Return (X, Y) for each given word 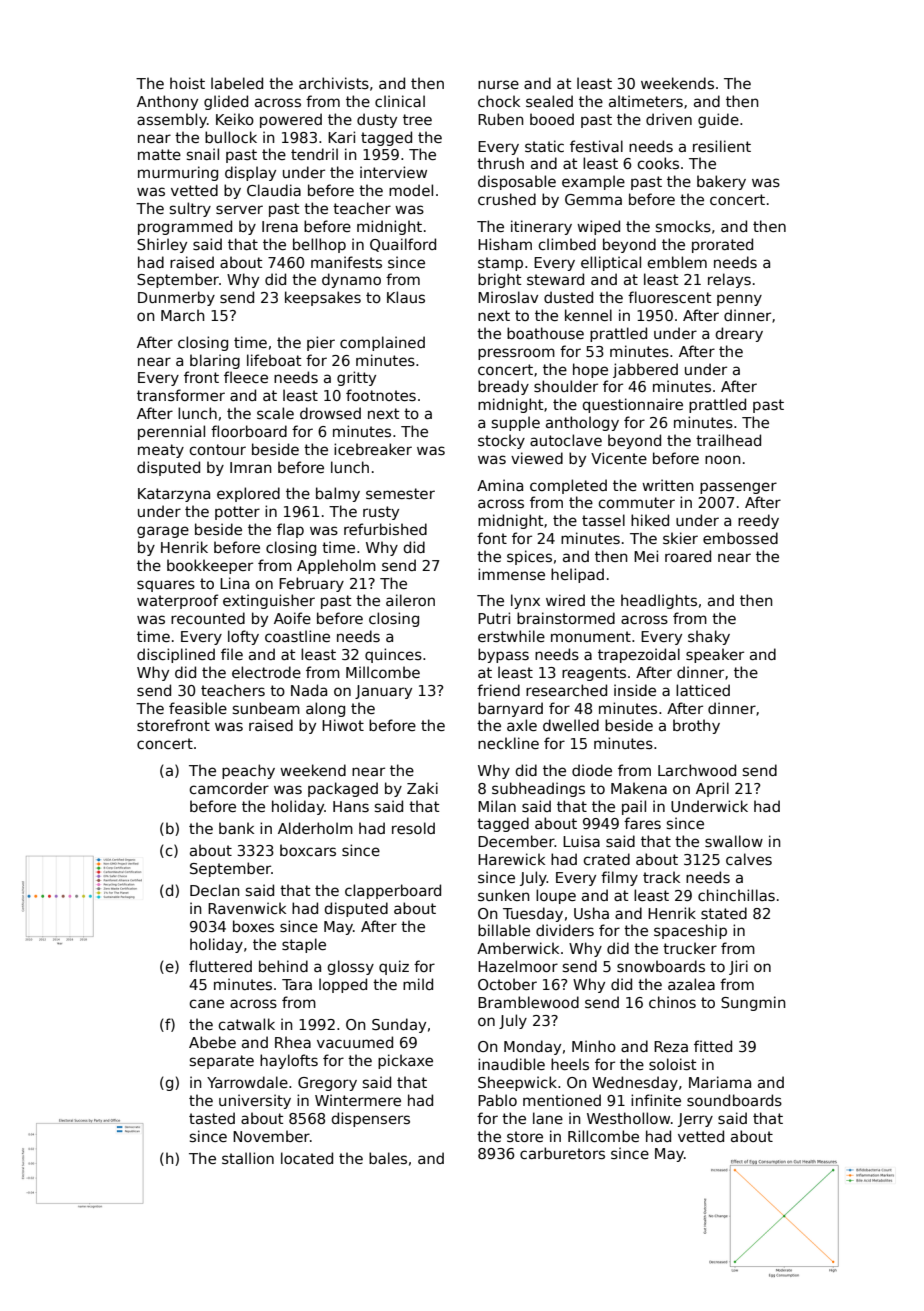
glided (226, 102)
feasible (198, 708)
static (544, 146)
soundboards (734, 1100)
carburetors (562, 1153)
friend (498, 690)
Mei (646, 556)
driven (669, 119)
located (307, 1158)
